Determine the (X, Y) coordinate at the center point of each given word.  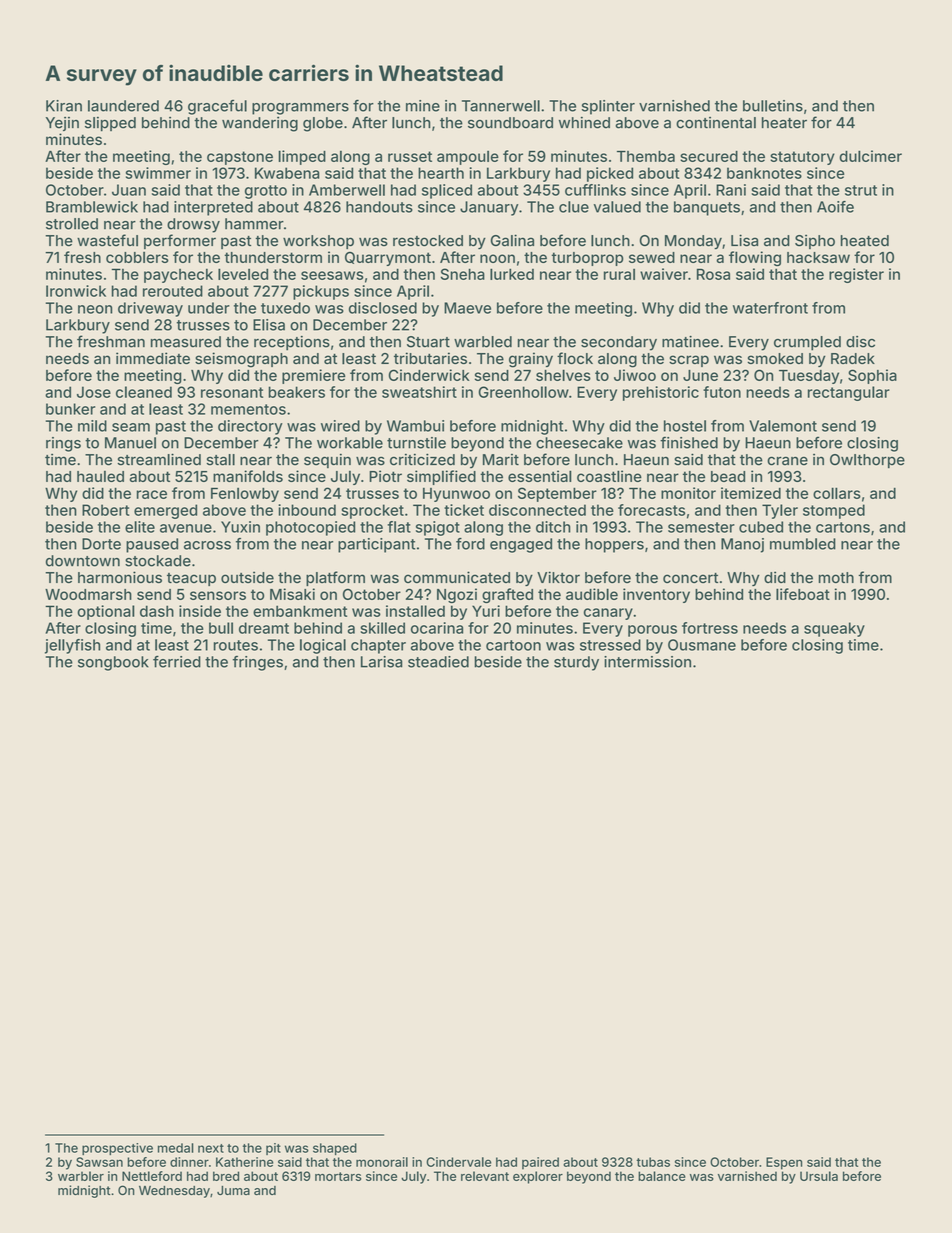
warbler (81, 1176)
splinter (608, 107)
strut (861, 190)
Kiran (64, 106)
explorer (538, 1177)
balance (662, 1176)
